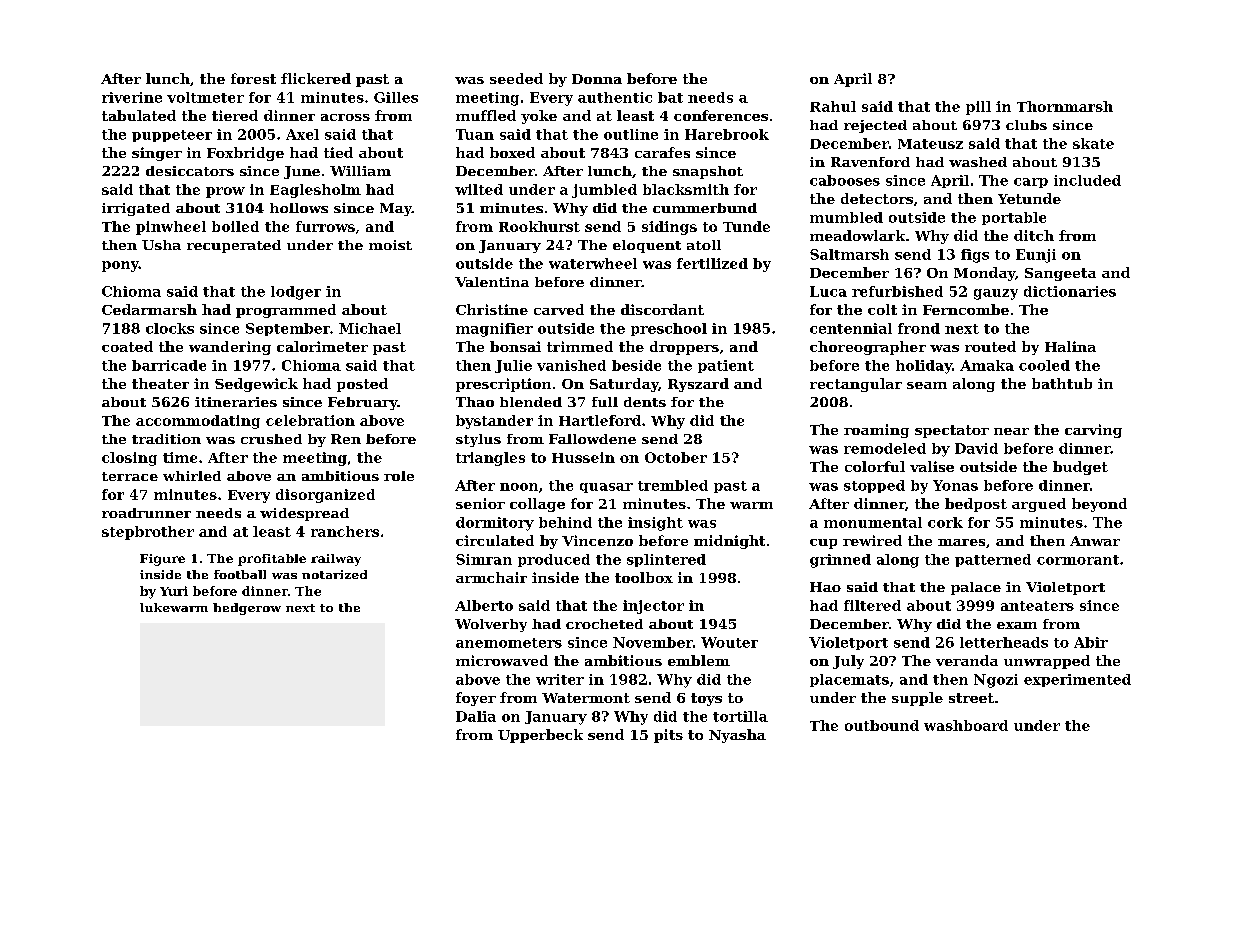 This document has width=1233, height=952. I want to click on Figure, so click(162, 560).
